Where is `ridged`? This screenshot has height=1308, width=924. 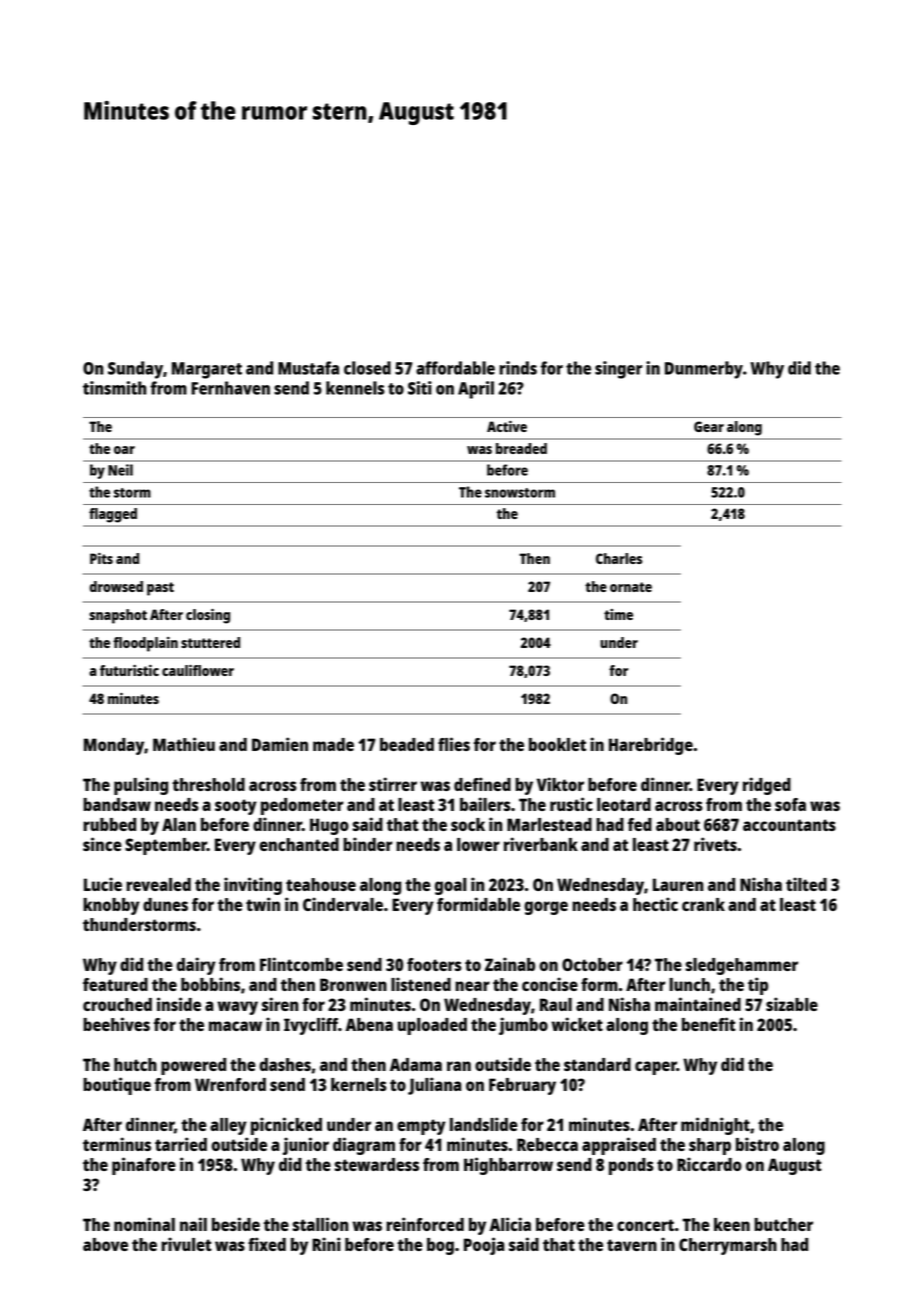
ridged is located at coordinates (767, 786).
